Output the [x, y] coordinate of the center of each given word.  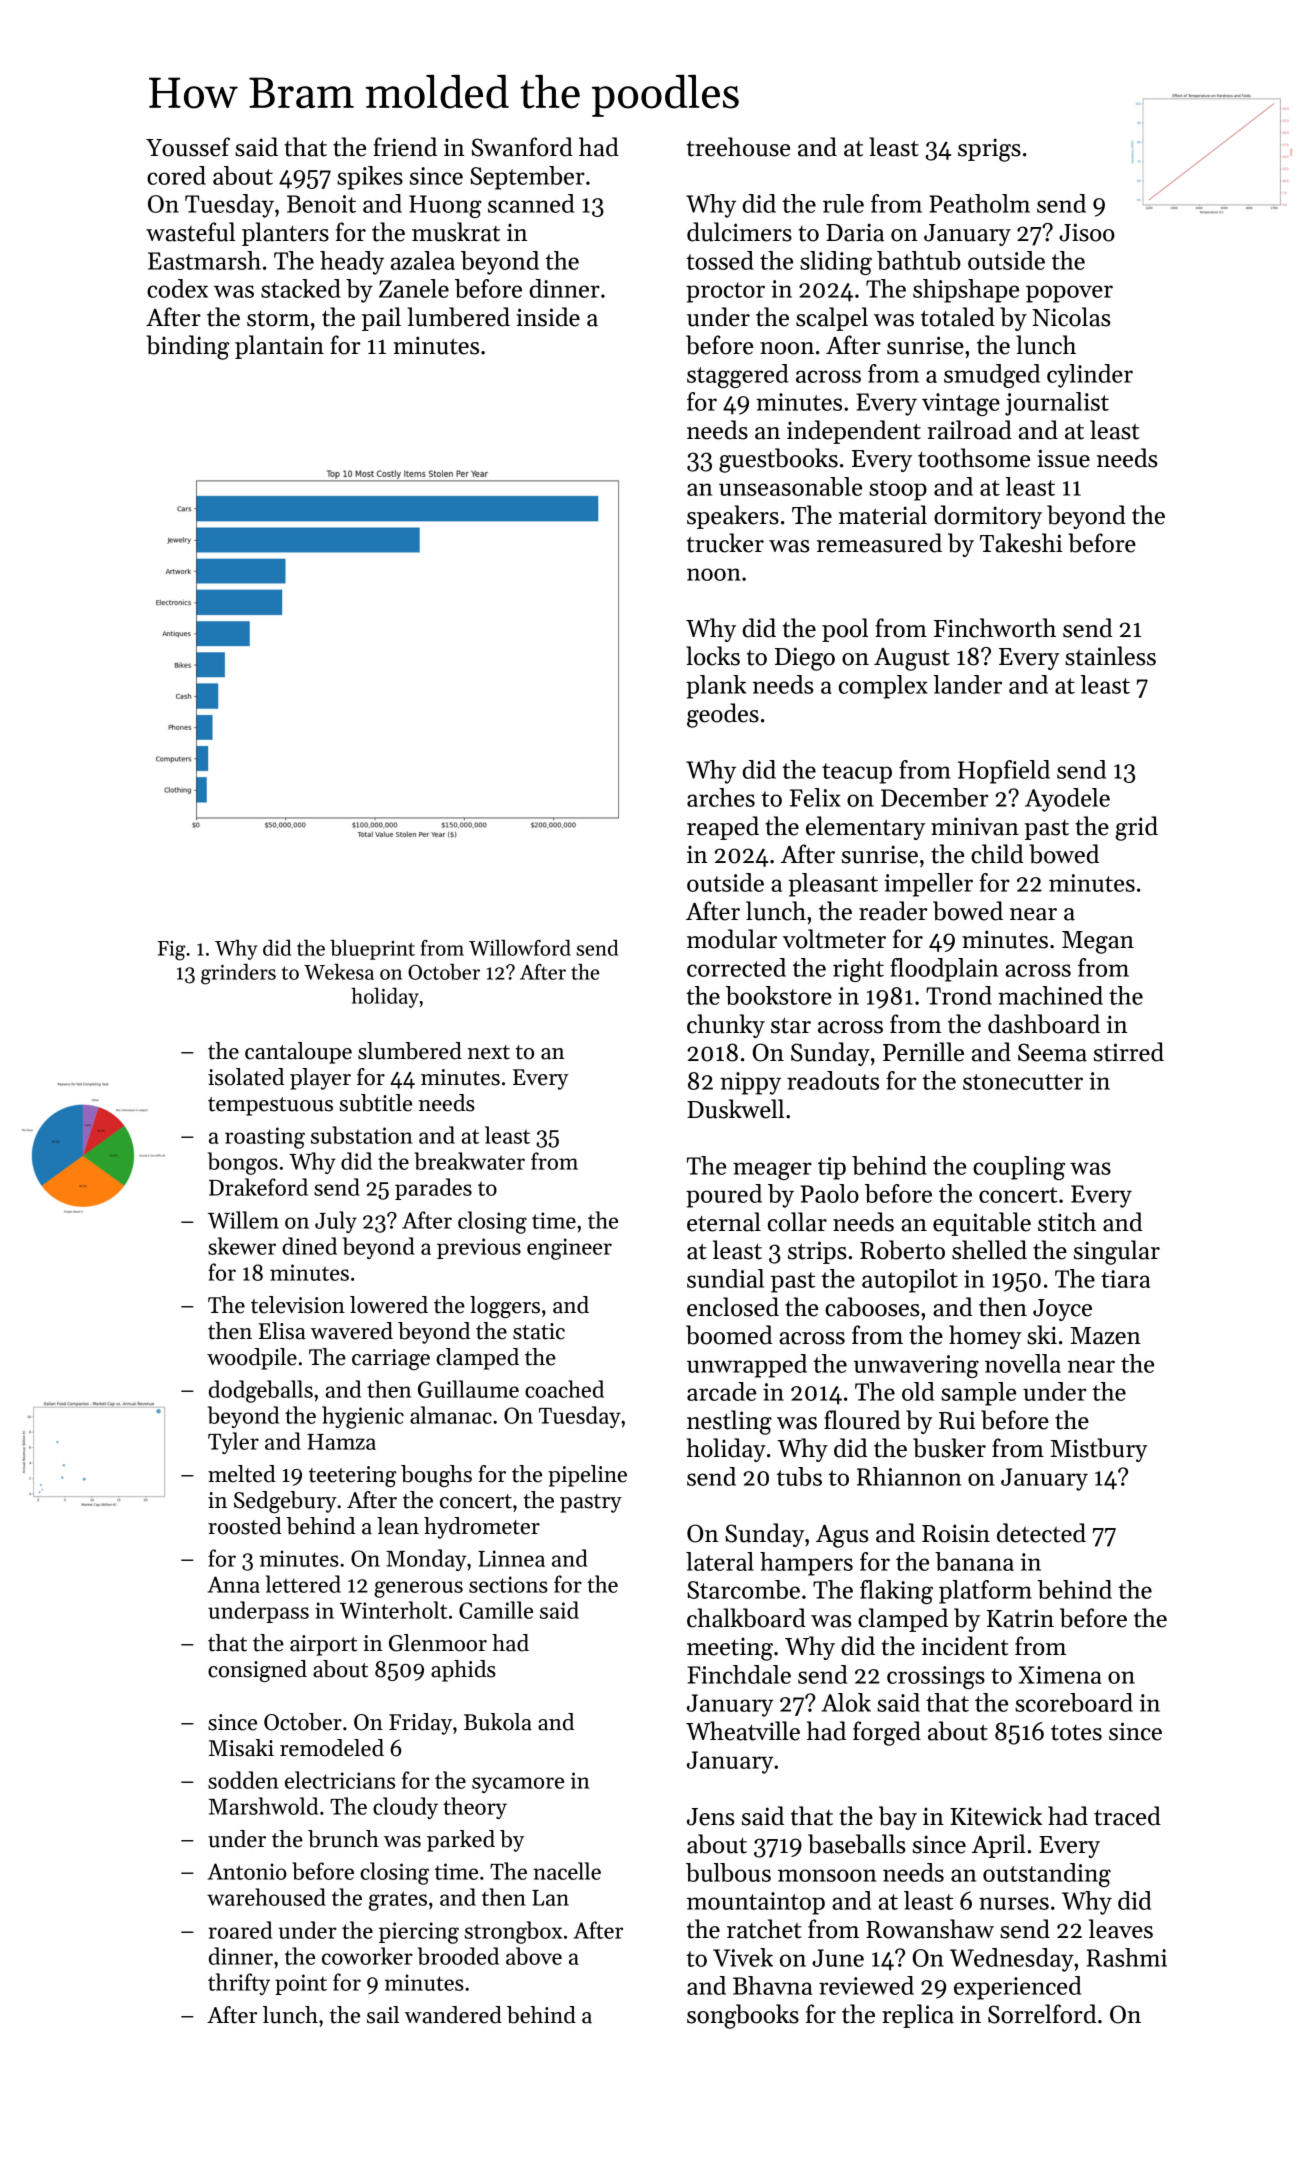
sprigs [989, 150]
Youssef [188, 147]
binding [188, 347]
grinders [238, 974]
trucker [725, 543]
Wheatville [743, 1731]
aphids [463, 1671]
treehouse [738, 147]
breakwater [469, 1161]
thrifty [239, 1984]
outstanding [1047, 1875]
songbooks [743, 2016]
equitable [982, 1224]
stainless [1110, 656]
